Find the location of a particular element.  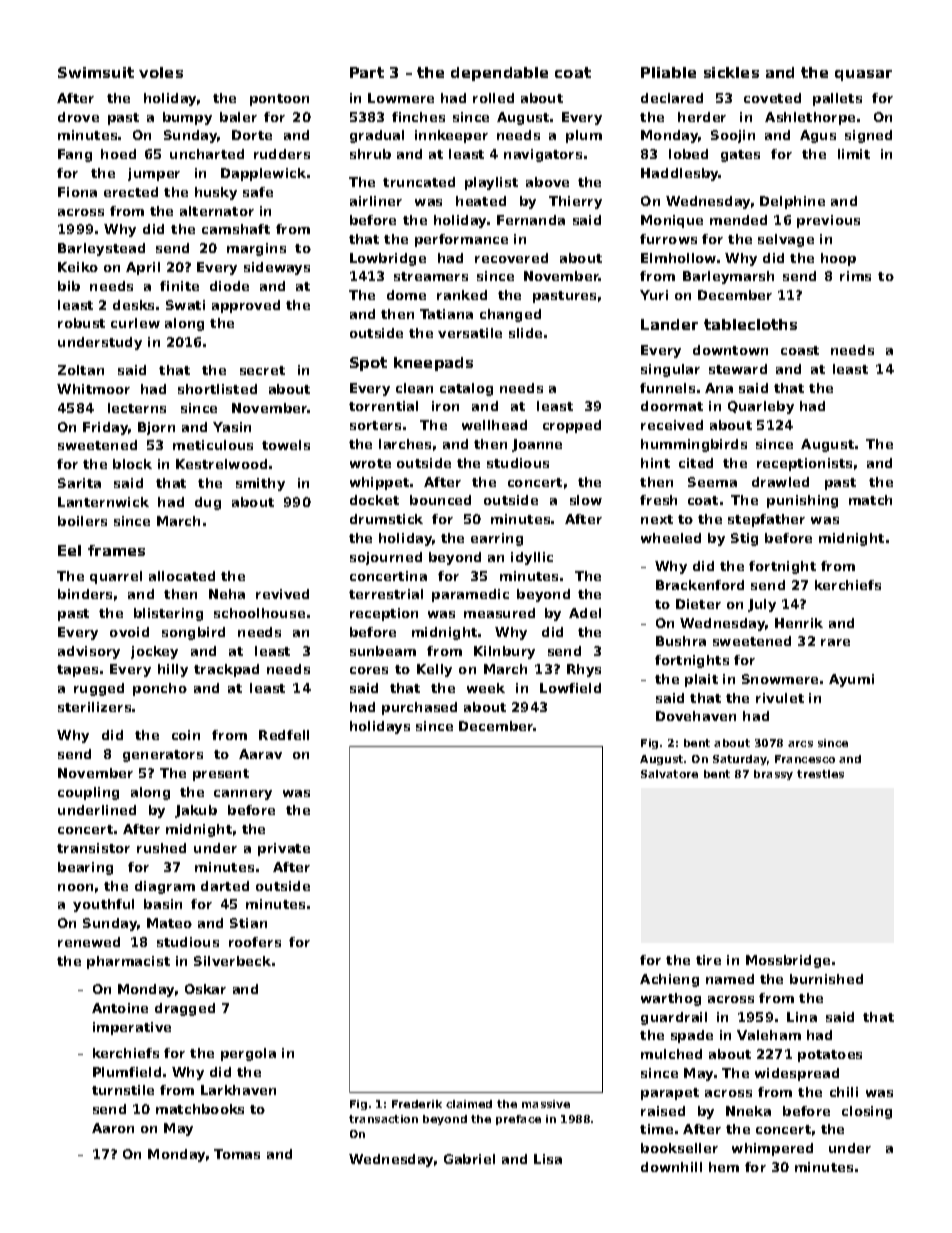

quasar is located at coordinates (863, 75).
